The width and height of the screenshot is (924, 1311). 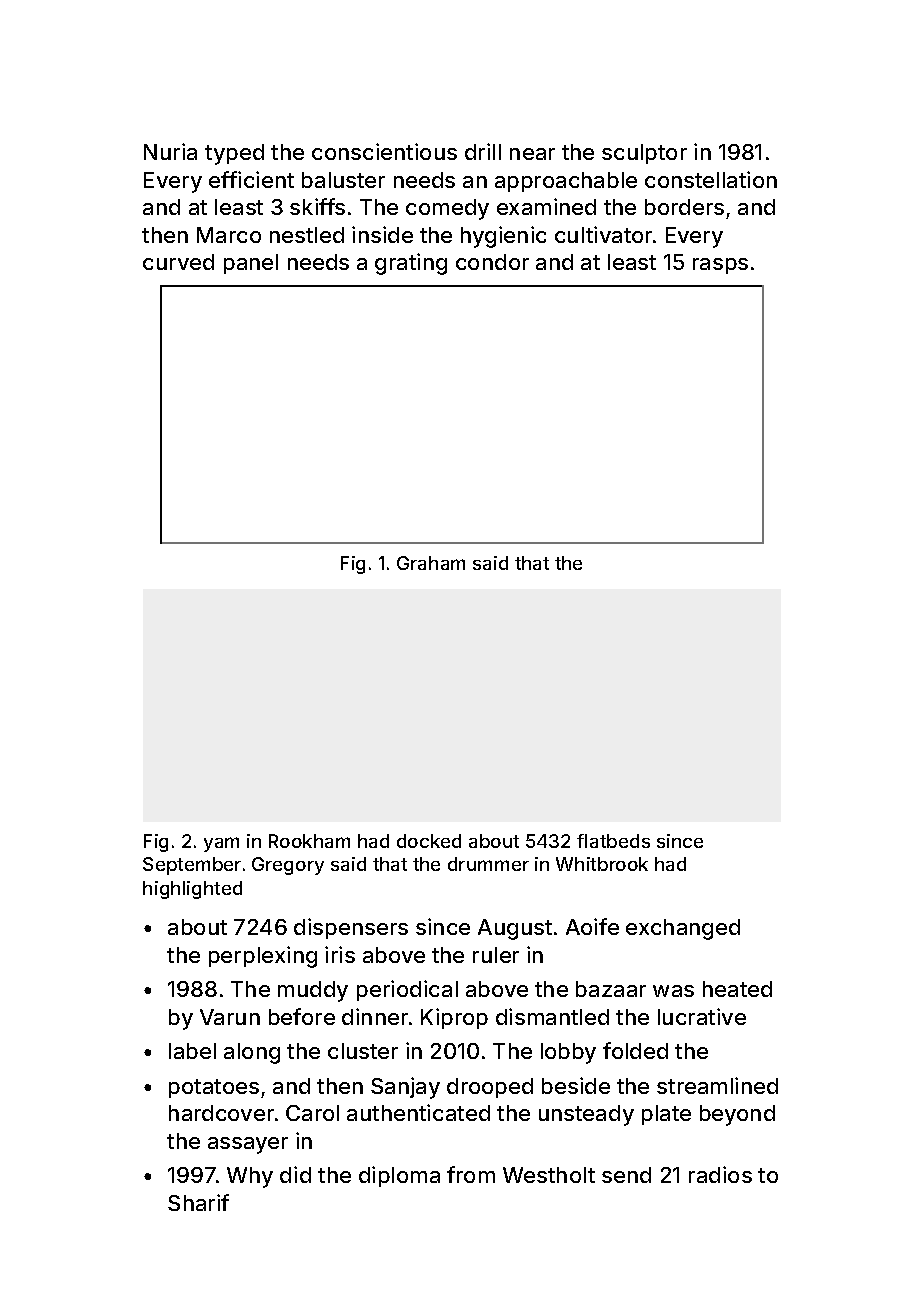 I want to click on Nuria, so click(x=170, y=151).
